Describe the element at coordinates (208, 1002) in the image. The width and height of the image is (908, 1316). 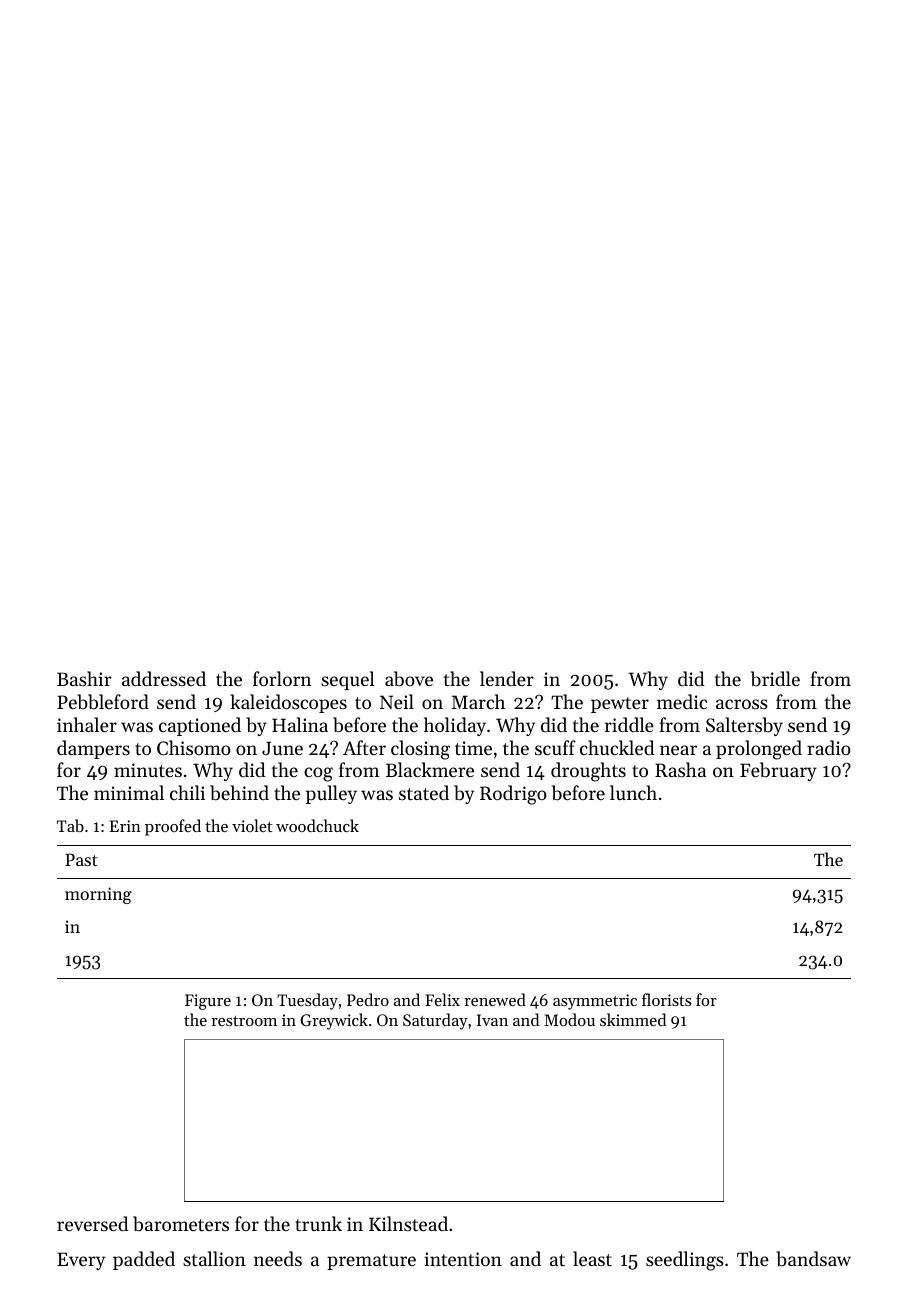
I see `Figure` at that location.
